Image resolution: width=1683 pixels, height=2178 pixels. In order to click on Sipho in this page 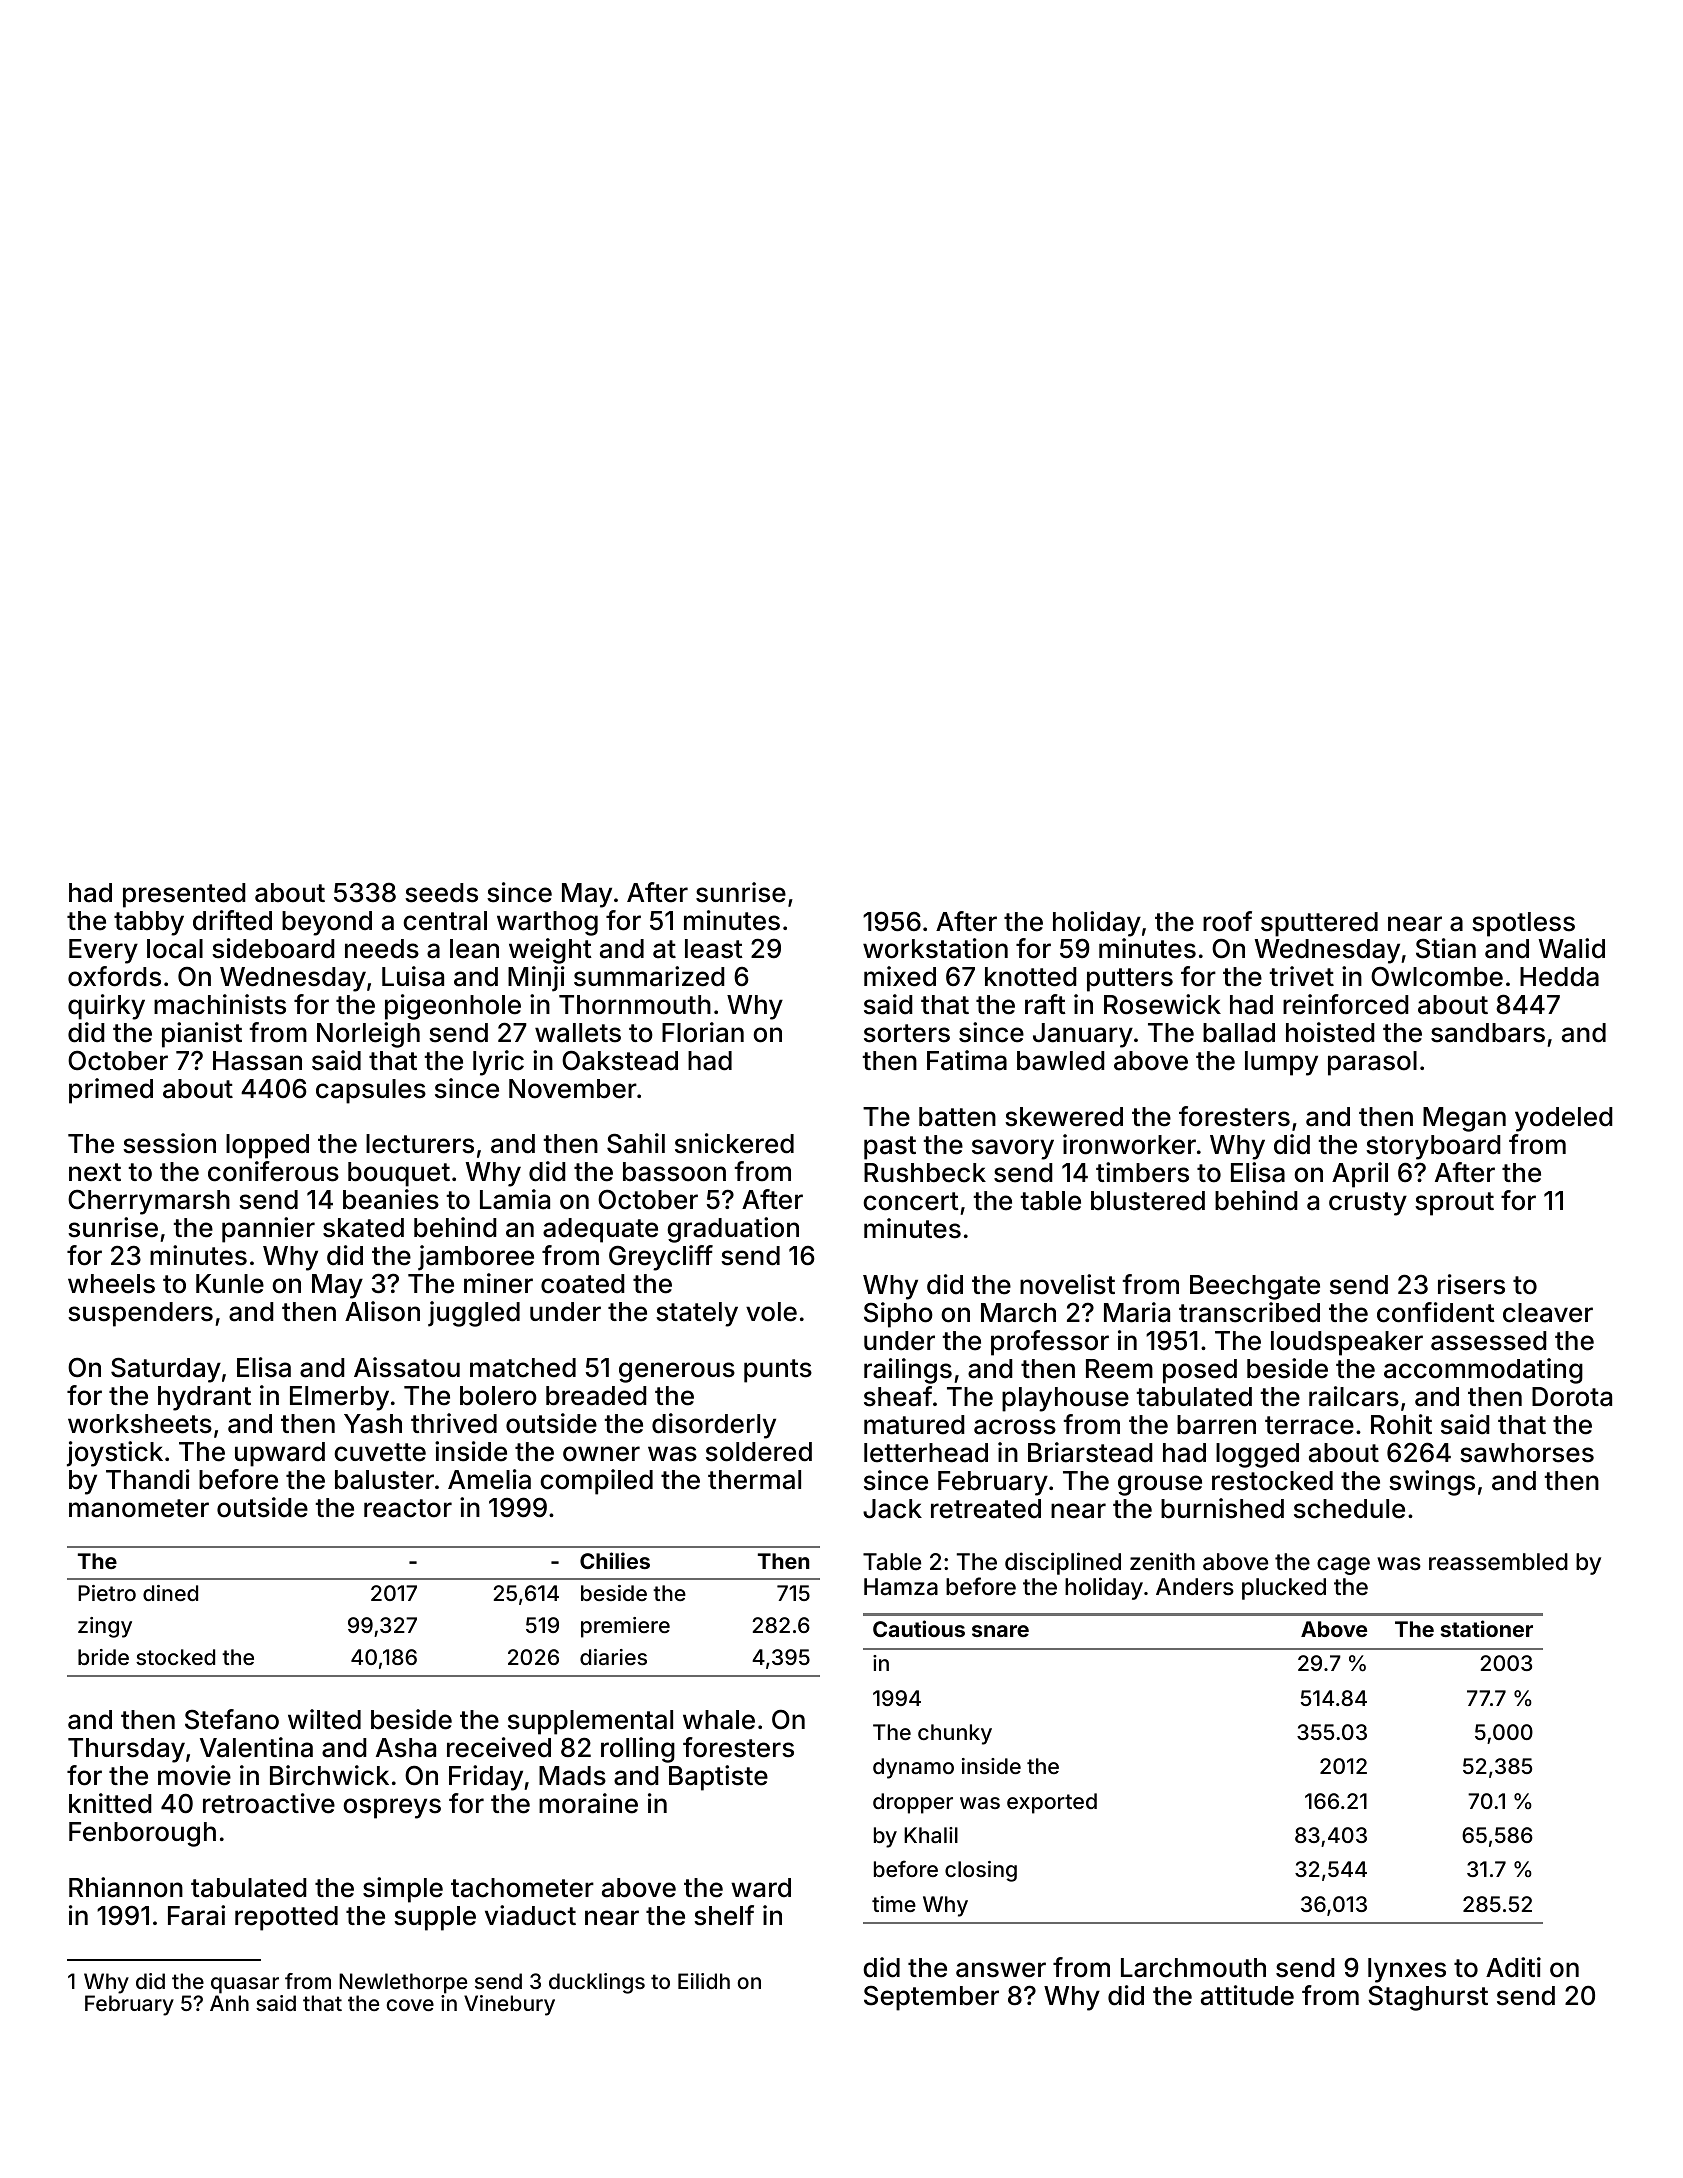, I will do `click(898, 1315)`.
